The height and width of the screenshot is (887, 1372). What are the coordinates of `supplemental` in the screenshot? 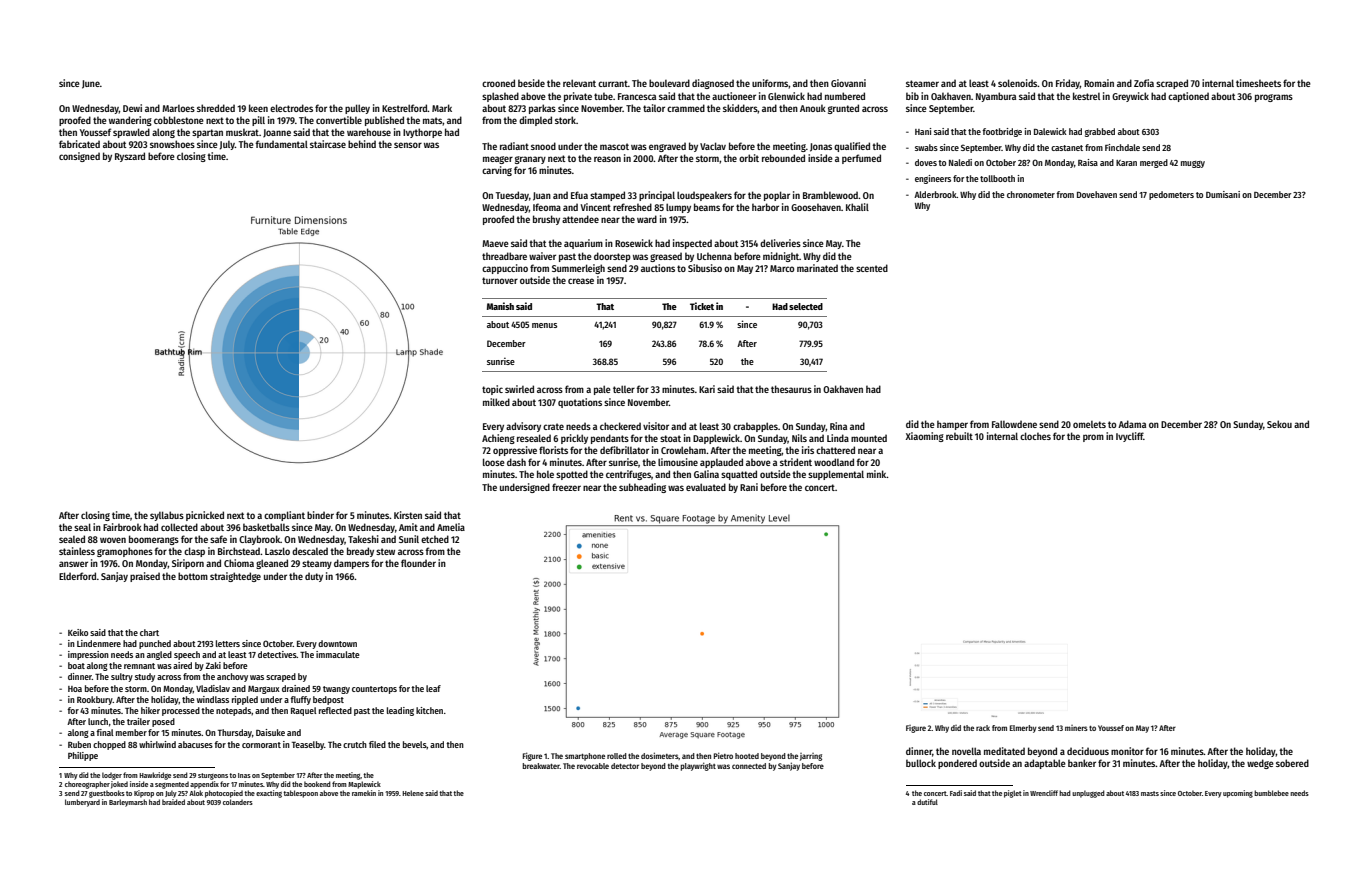 It's located at (836, 475).
